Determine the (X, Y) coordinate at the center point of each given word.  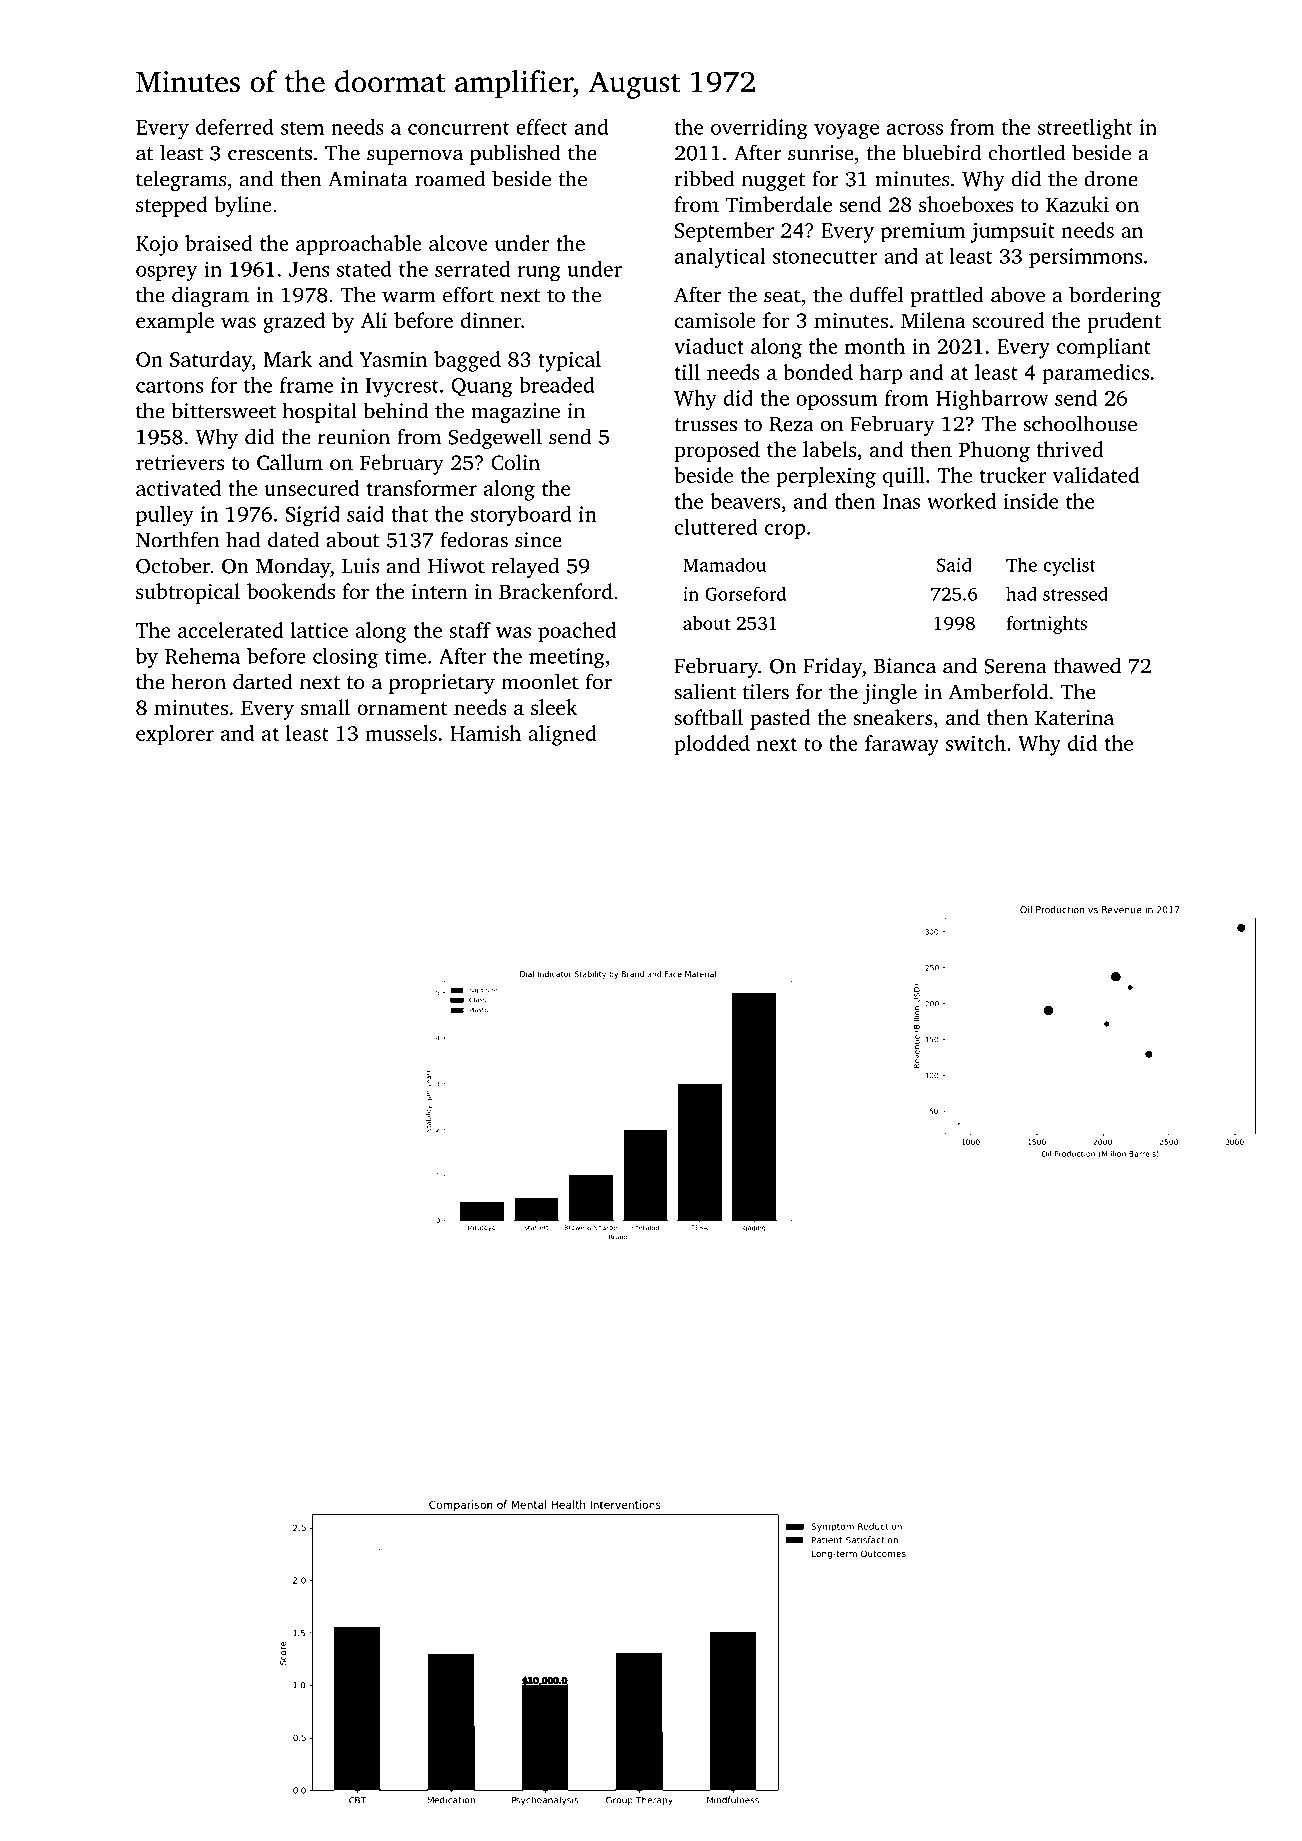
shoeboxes (966, 204)
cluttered (716, 527)
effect (542, 127)
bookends (291, 591)
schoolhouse (1080, 423)
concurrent (459, 128)
